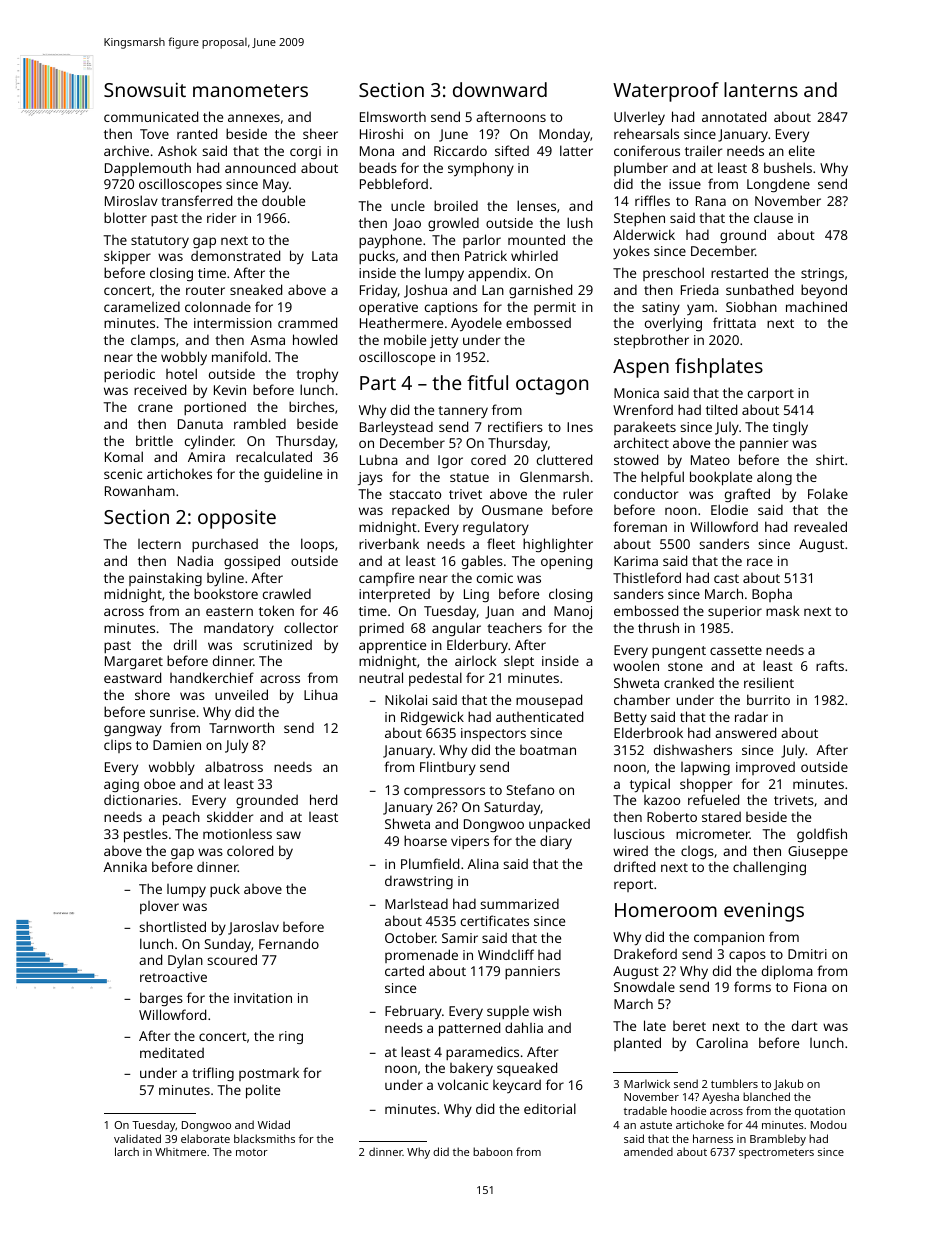 The image size is (952, 1233). I want to click on baboon, so click(492, 1151).
